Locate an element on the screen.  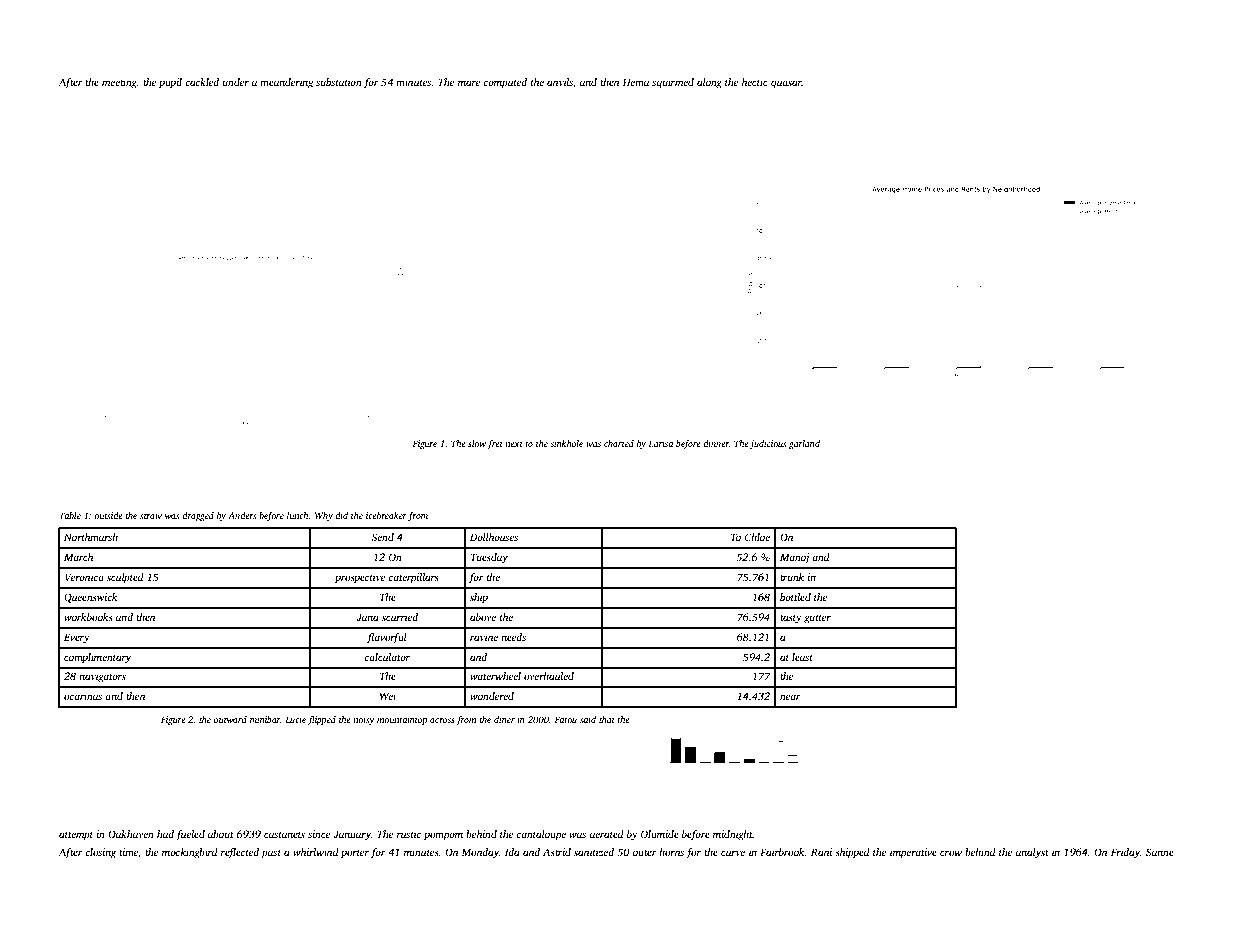
past is located at coordinates (271, 854).
